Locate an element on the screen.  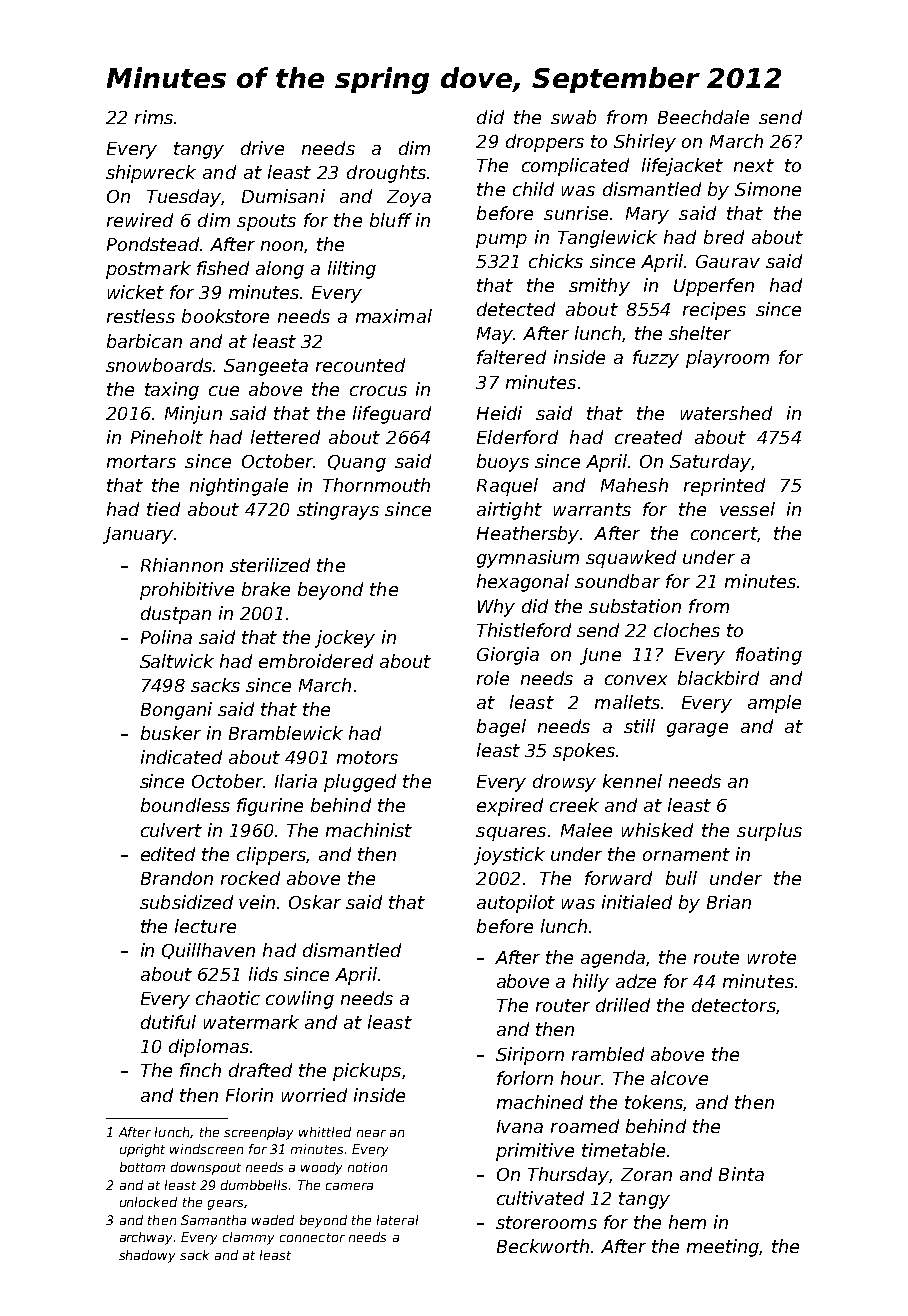
windscreen is located at coordinates (206, 1149).
